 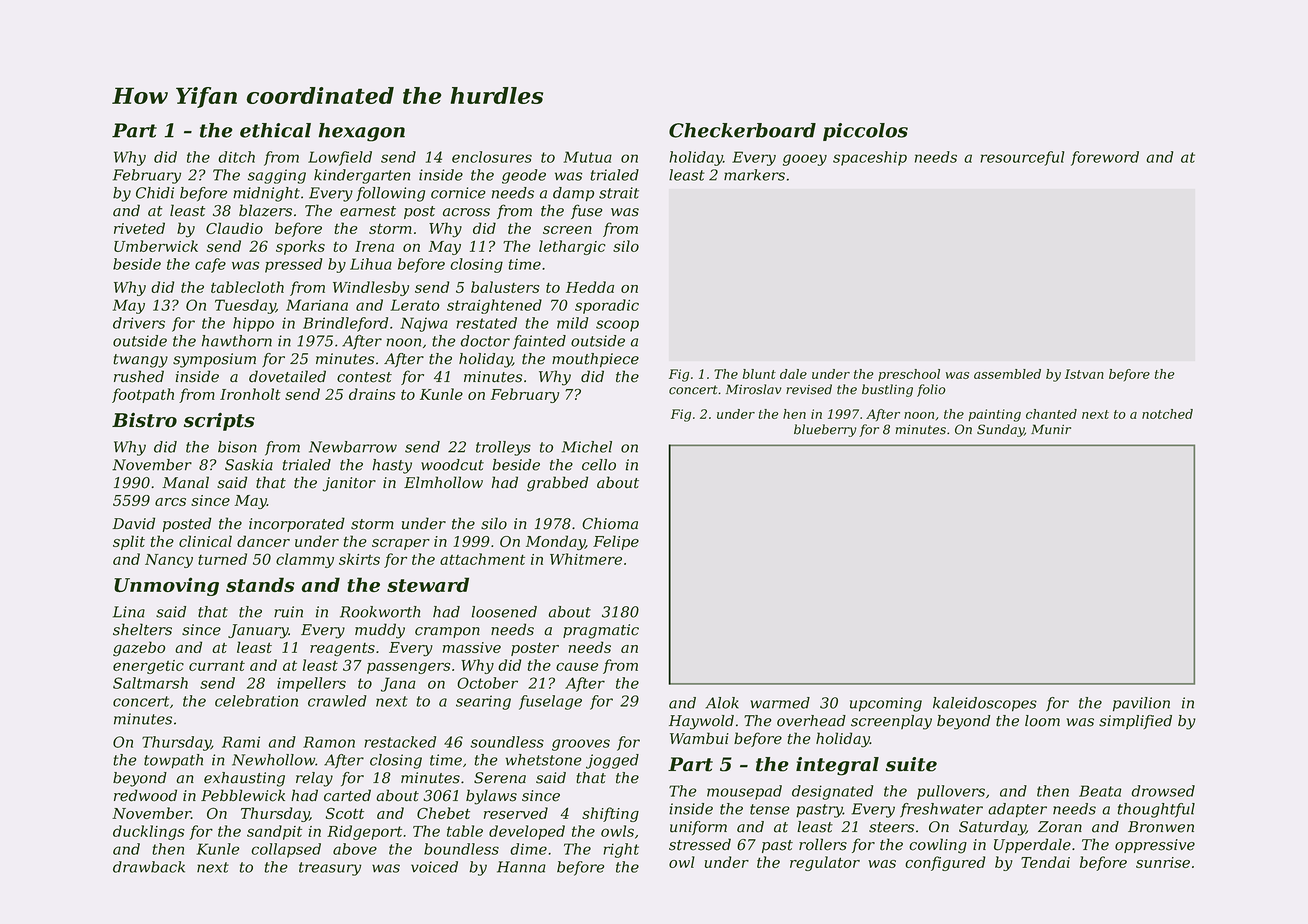 I want to click on scraper, so click(x=401, y=544).
